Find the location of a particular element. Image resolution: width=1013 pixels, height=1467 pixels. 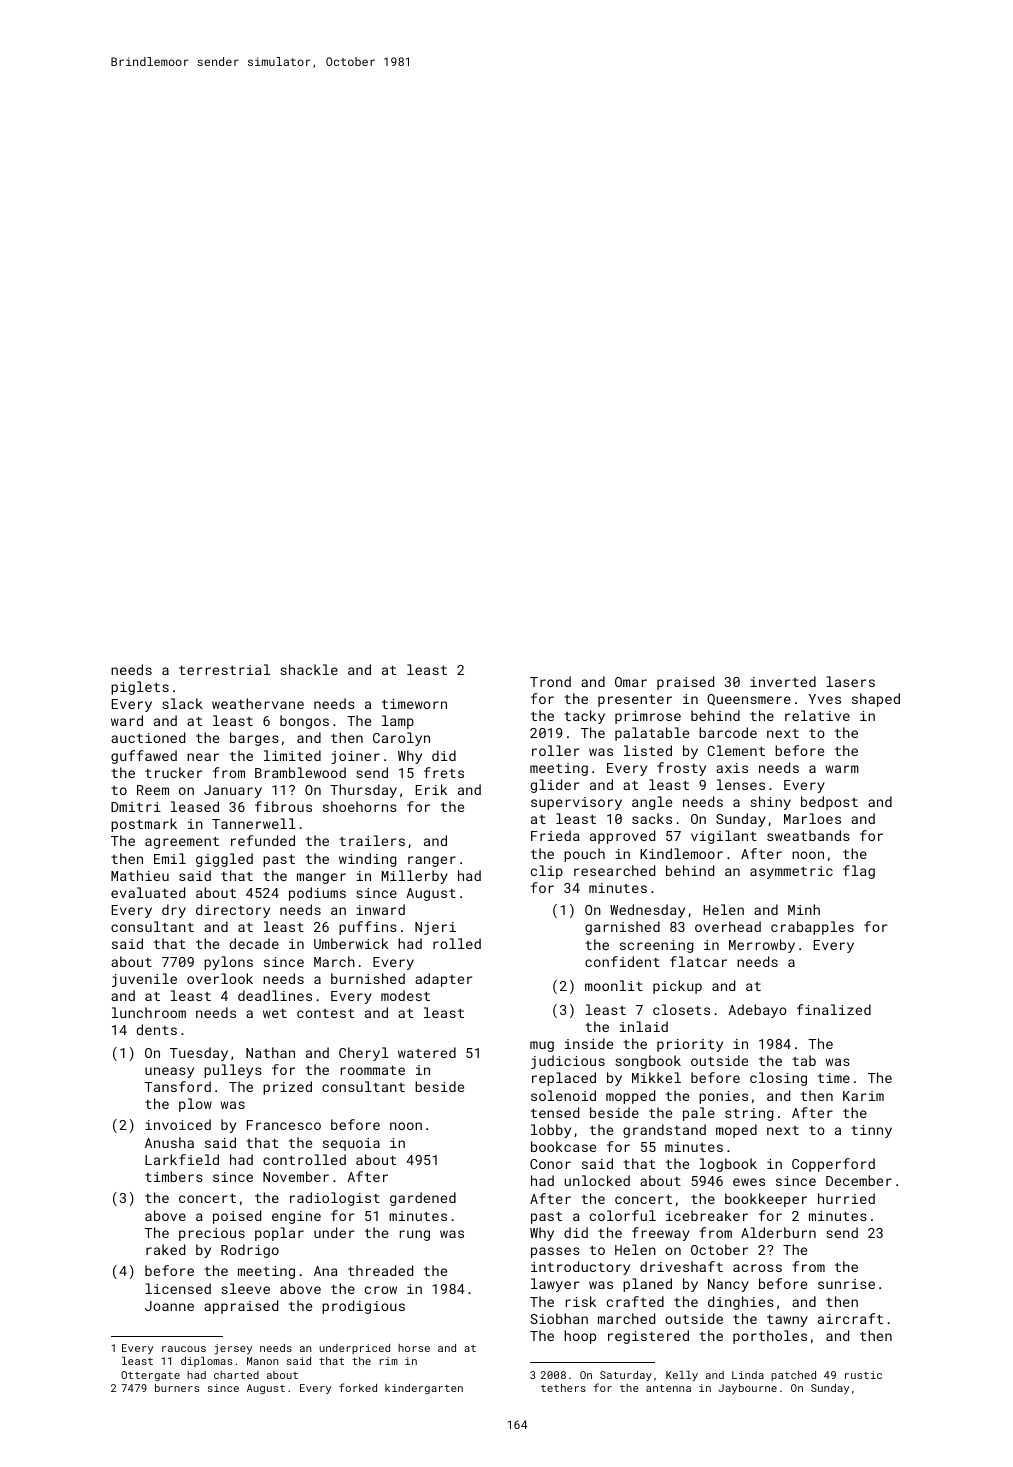

antenna is located at coordinates (668, 1388).
